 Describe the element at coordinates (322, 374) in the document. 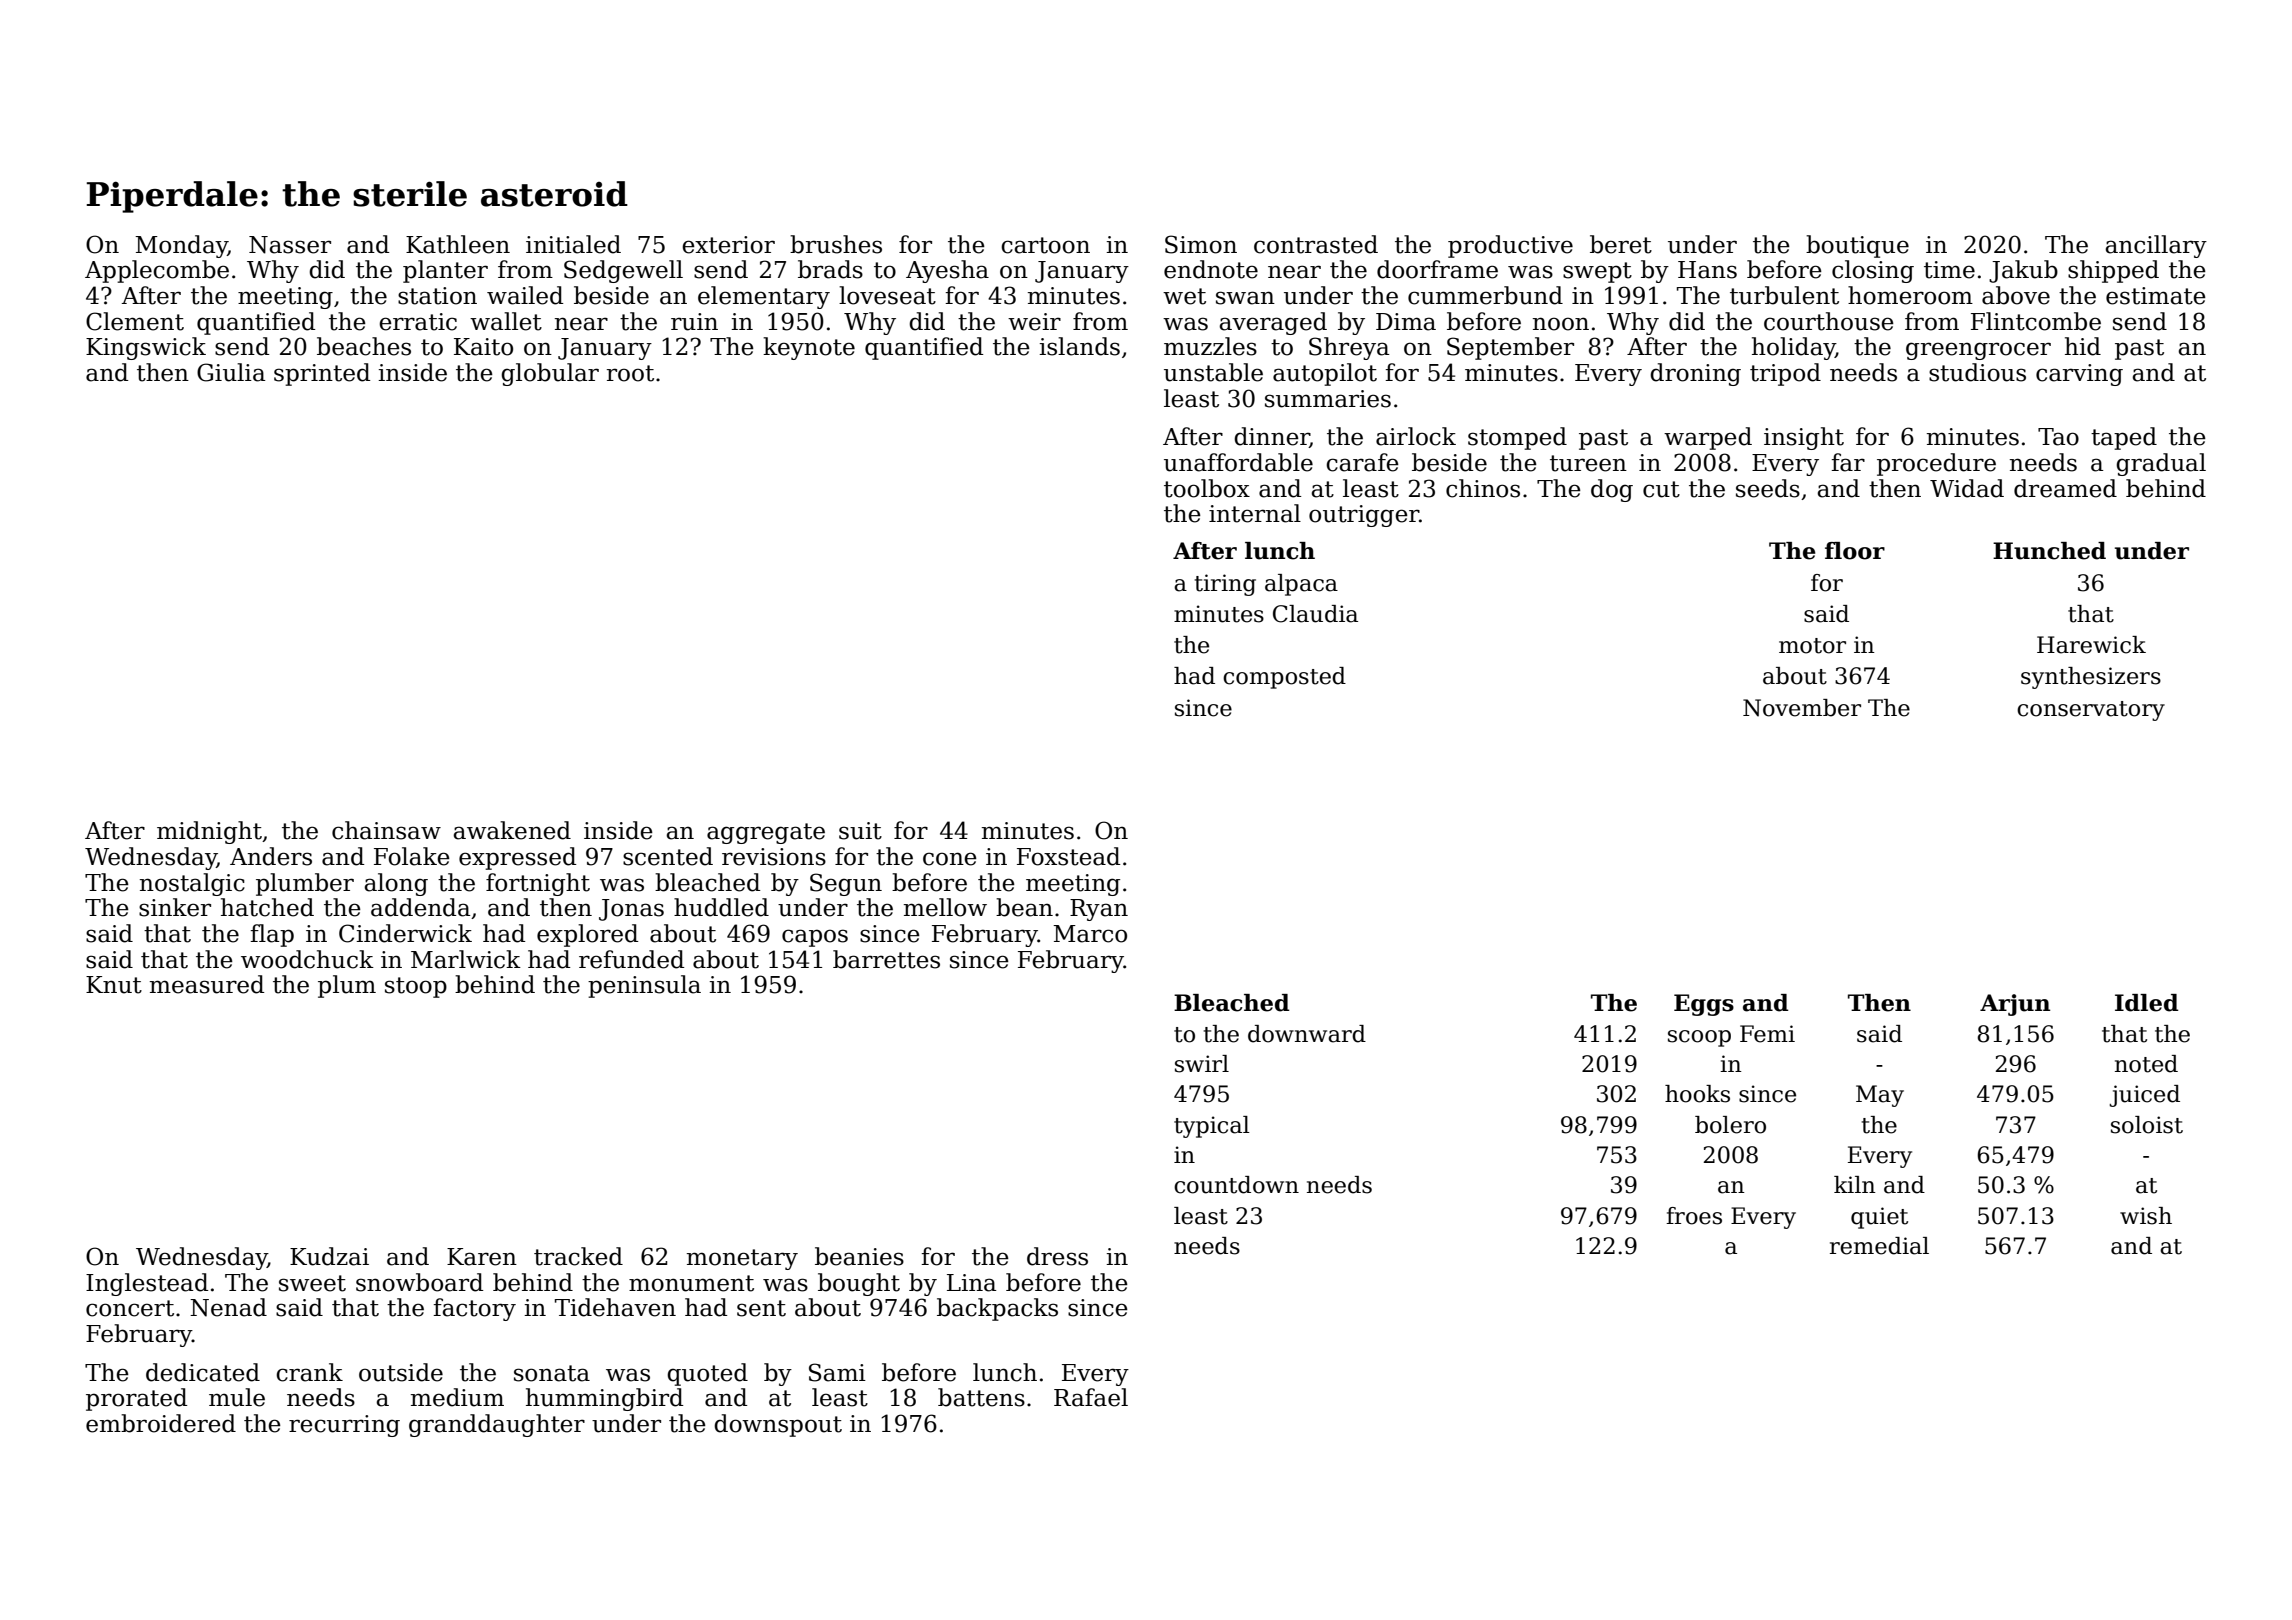

I see `sprinted` at that location.
